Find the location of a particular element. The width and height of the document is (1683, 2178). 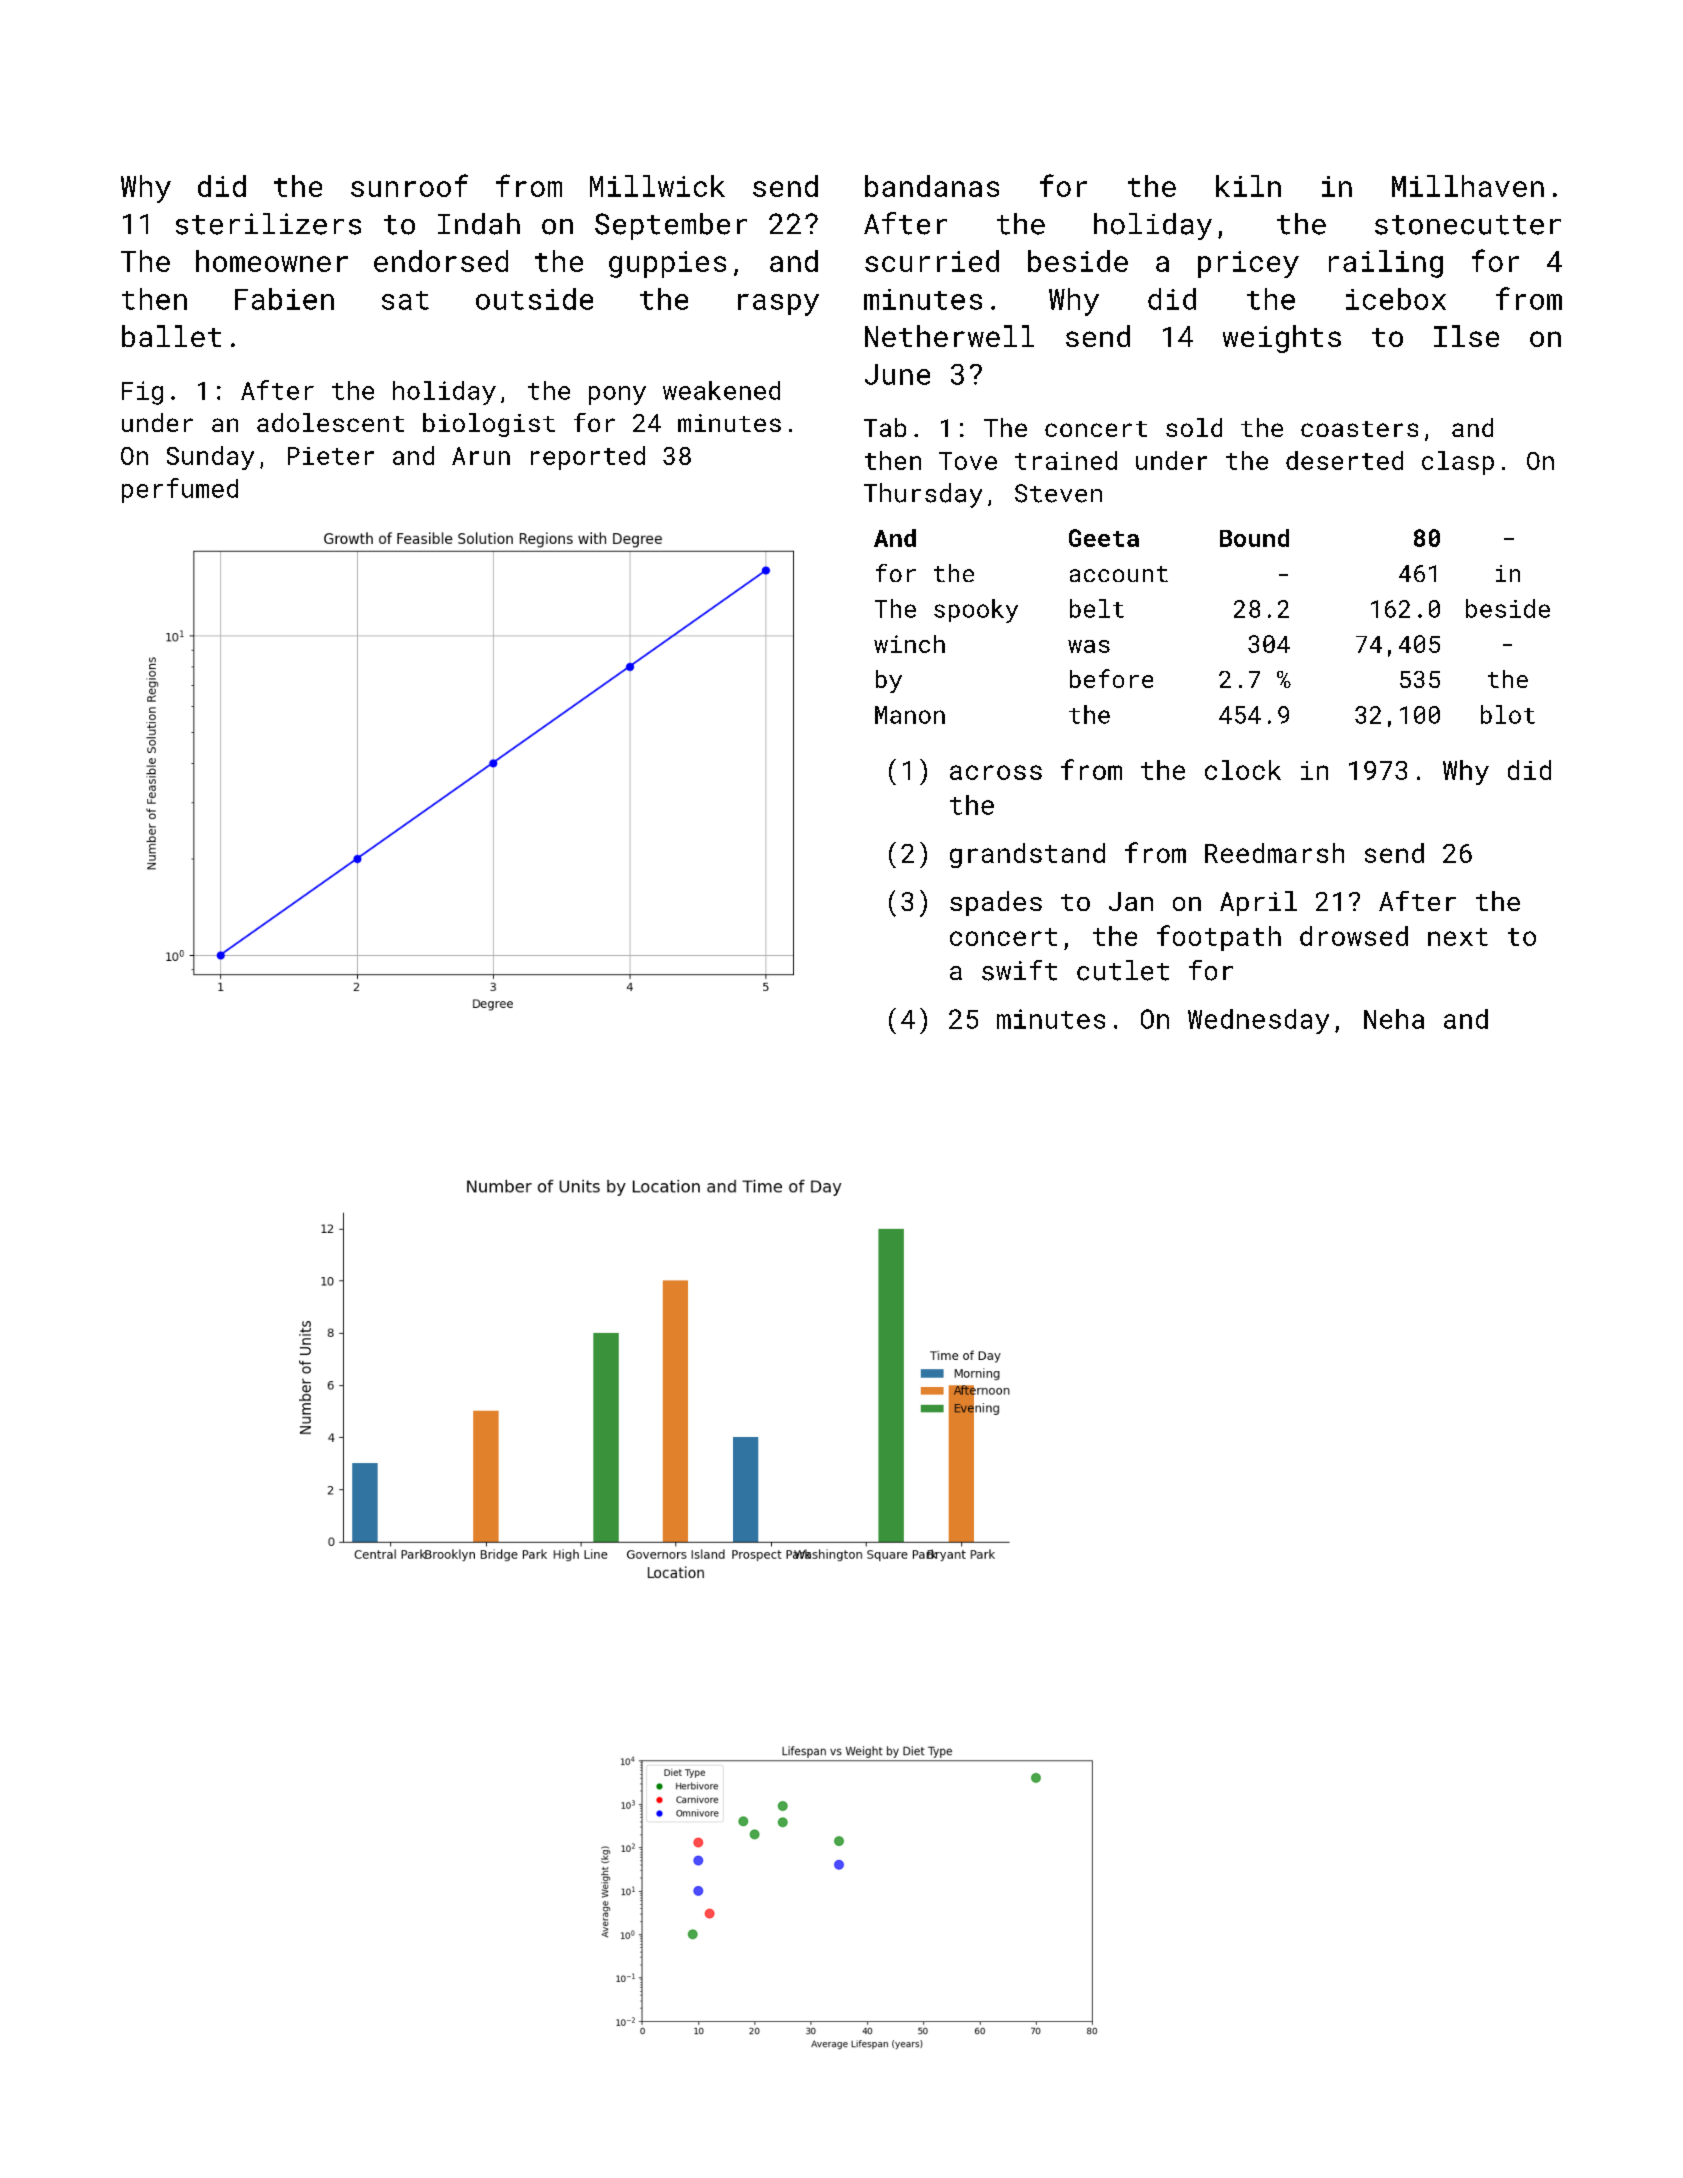

Ilse is located at coordinates (1466, 336).
